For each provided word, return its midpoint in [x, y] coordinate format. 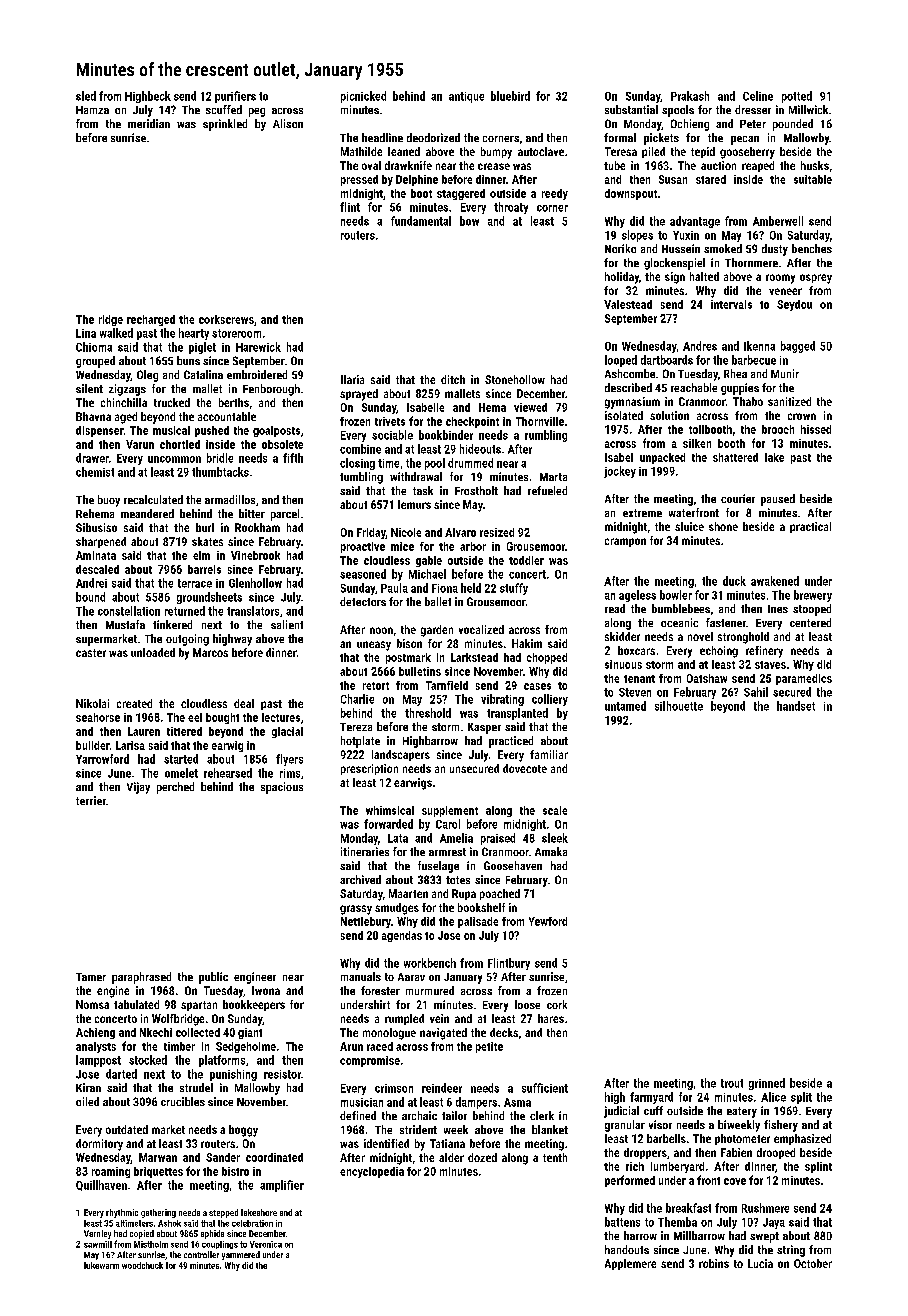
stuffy [514, 589]
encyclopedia [372, 1172]
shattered [735, 457]
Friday [371, 533]
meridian [149, 123]
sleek [555, 838]
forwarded [388, 824]
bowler [676, 595]
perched [175, 788]
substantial [631, 109]
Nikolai [92, 703]
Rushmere [765, 1208]
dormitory [99, 1145]
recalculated [153, 499]
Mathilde [361, 151]
